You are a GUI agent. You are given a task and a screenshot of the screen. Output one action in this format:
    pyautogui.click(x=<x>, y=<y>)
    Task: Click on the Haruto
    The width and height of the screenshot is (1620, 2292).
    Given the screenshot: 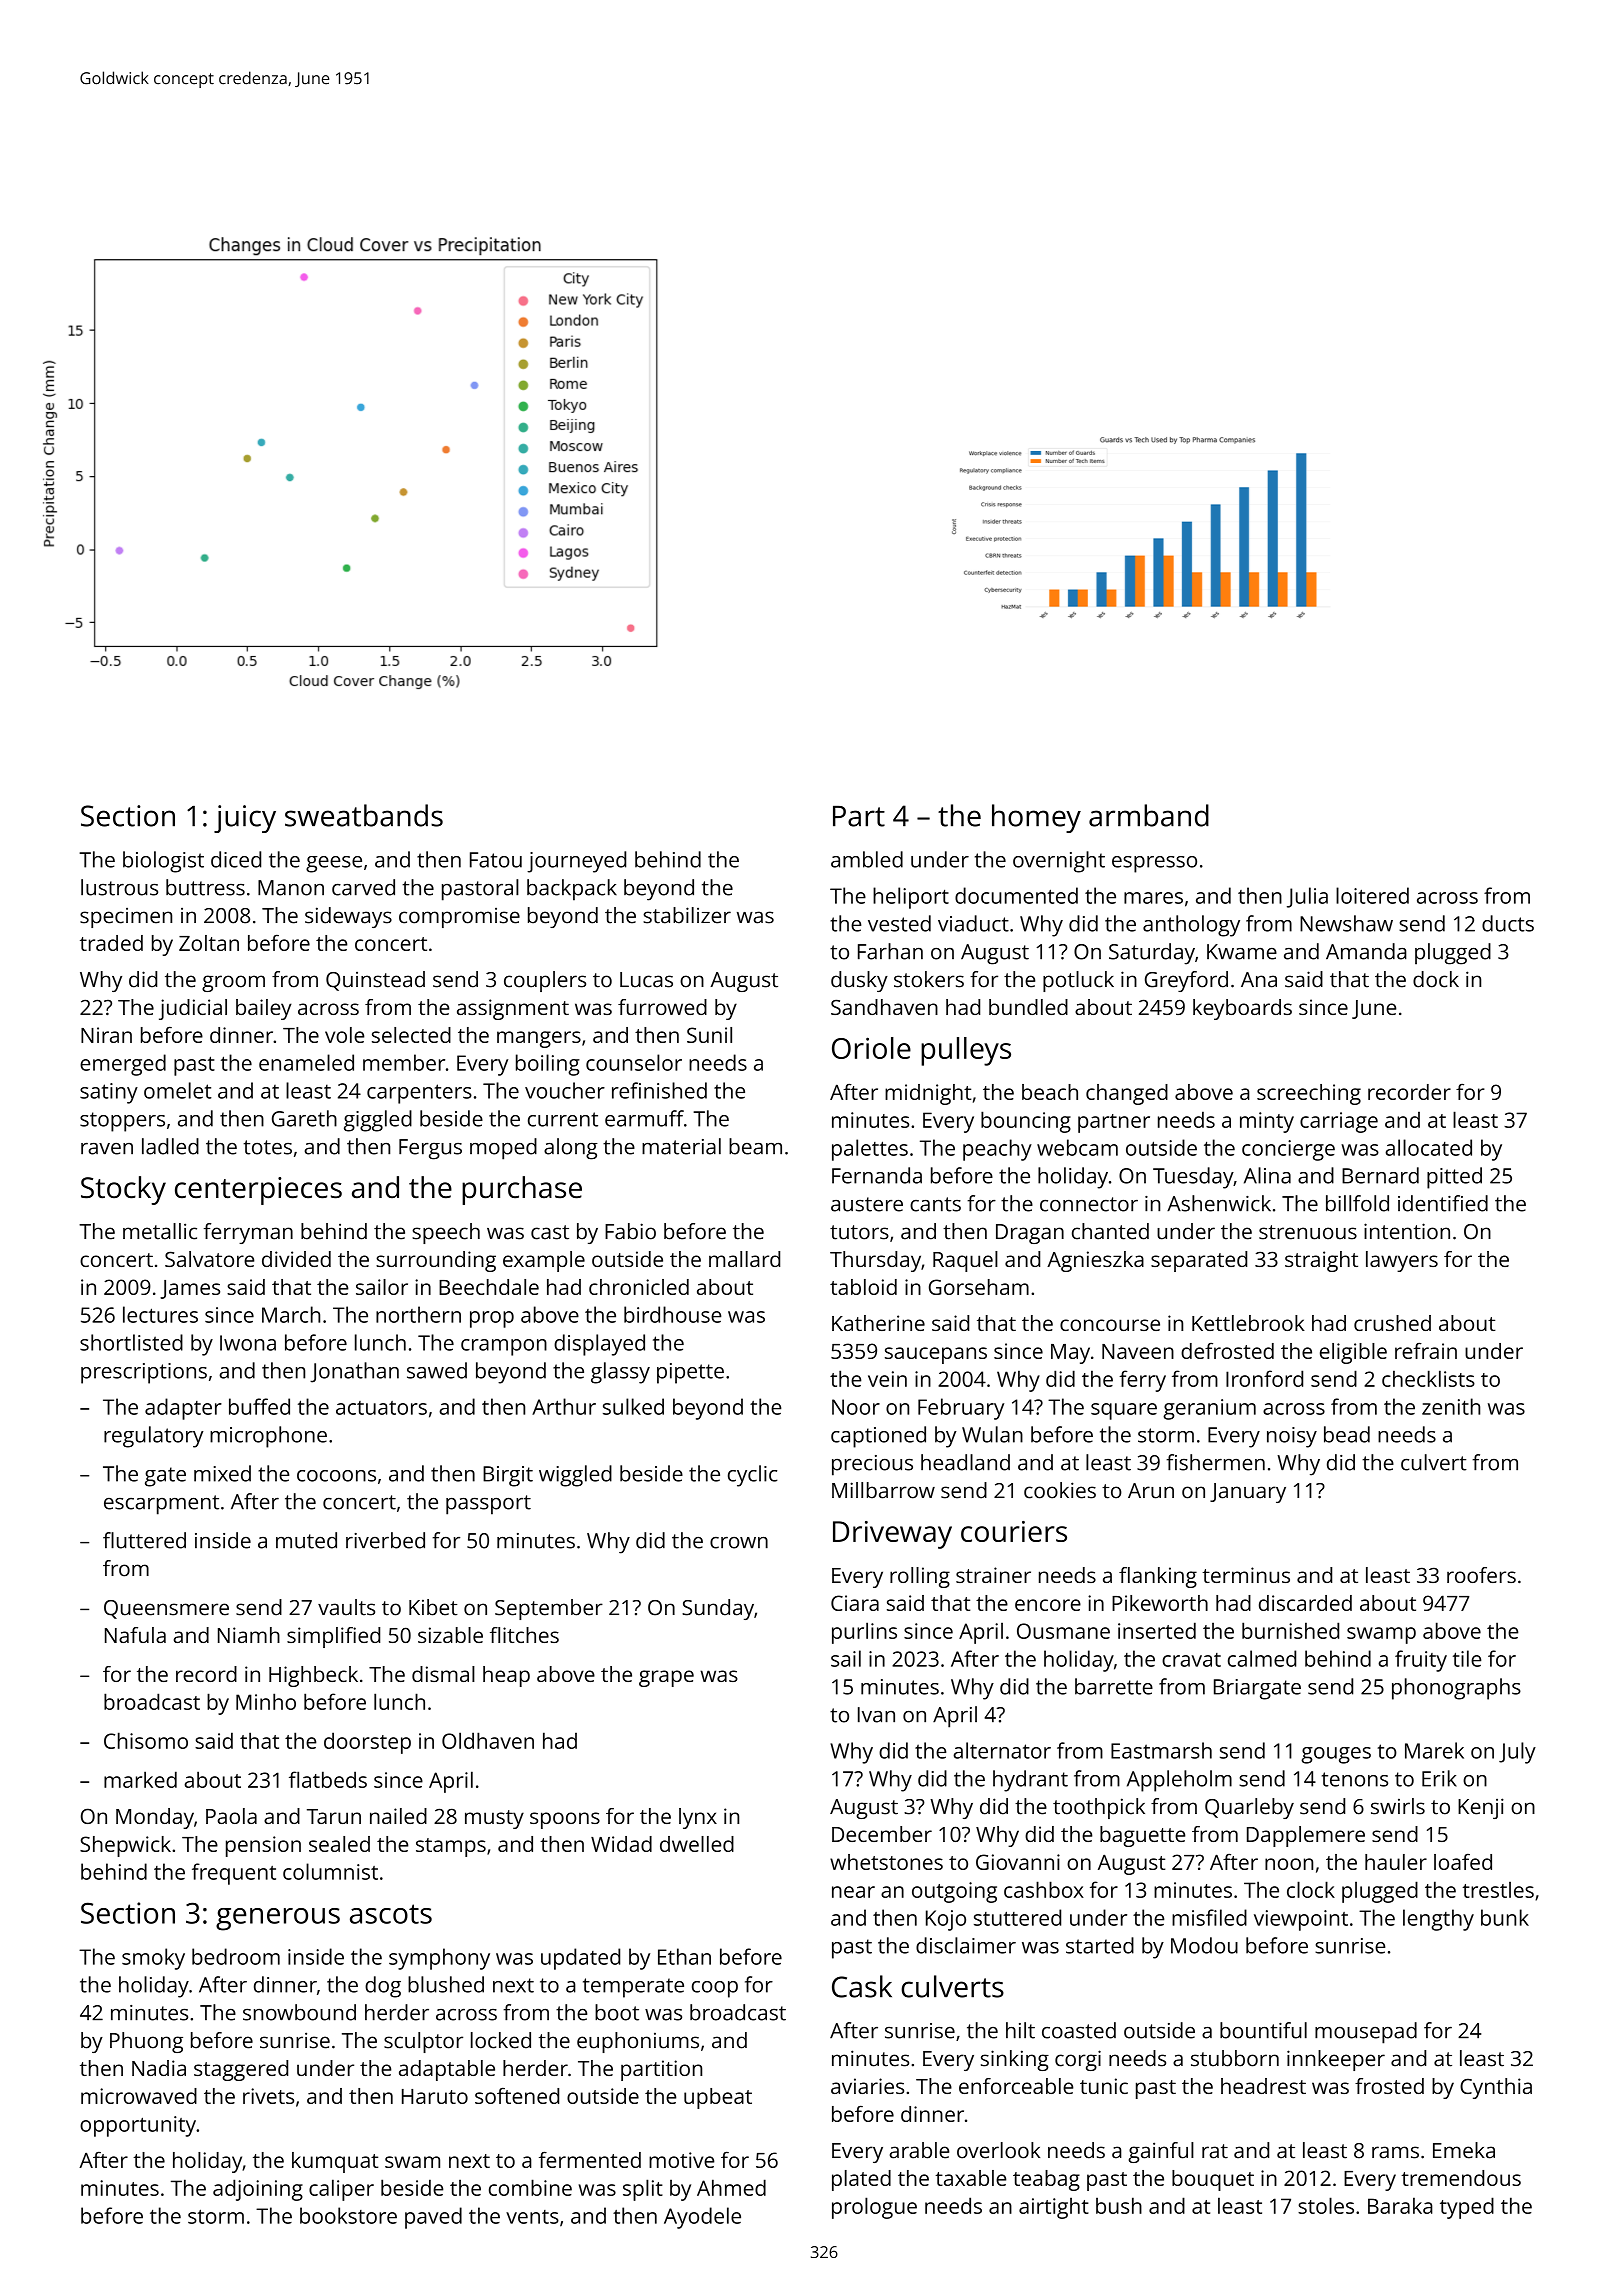 What is the action you would take?
    pyautogui.click(x=435, y=2096)
